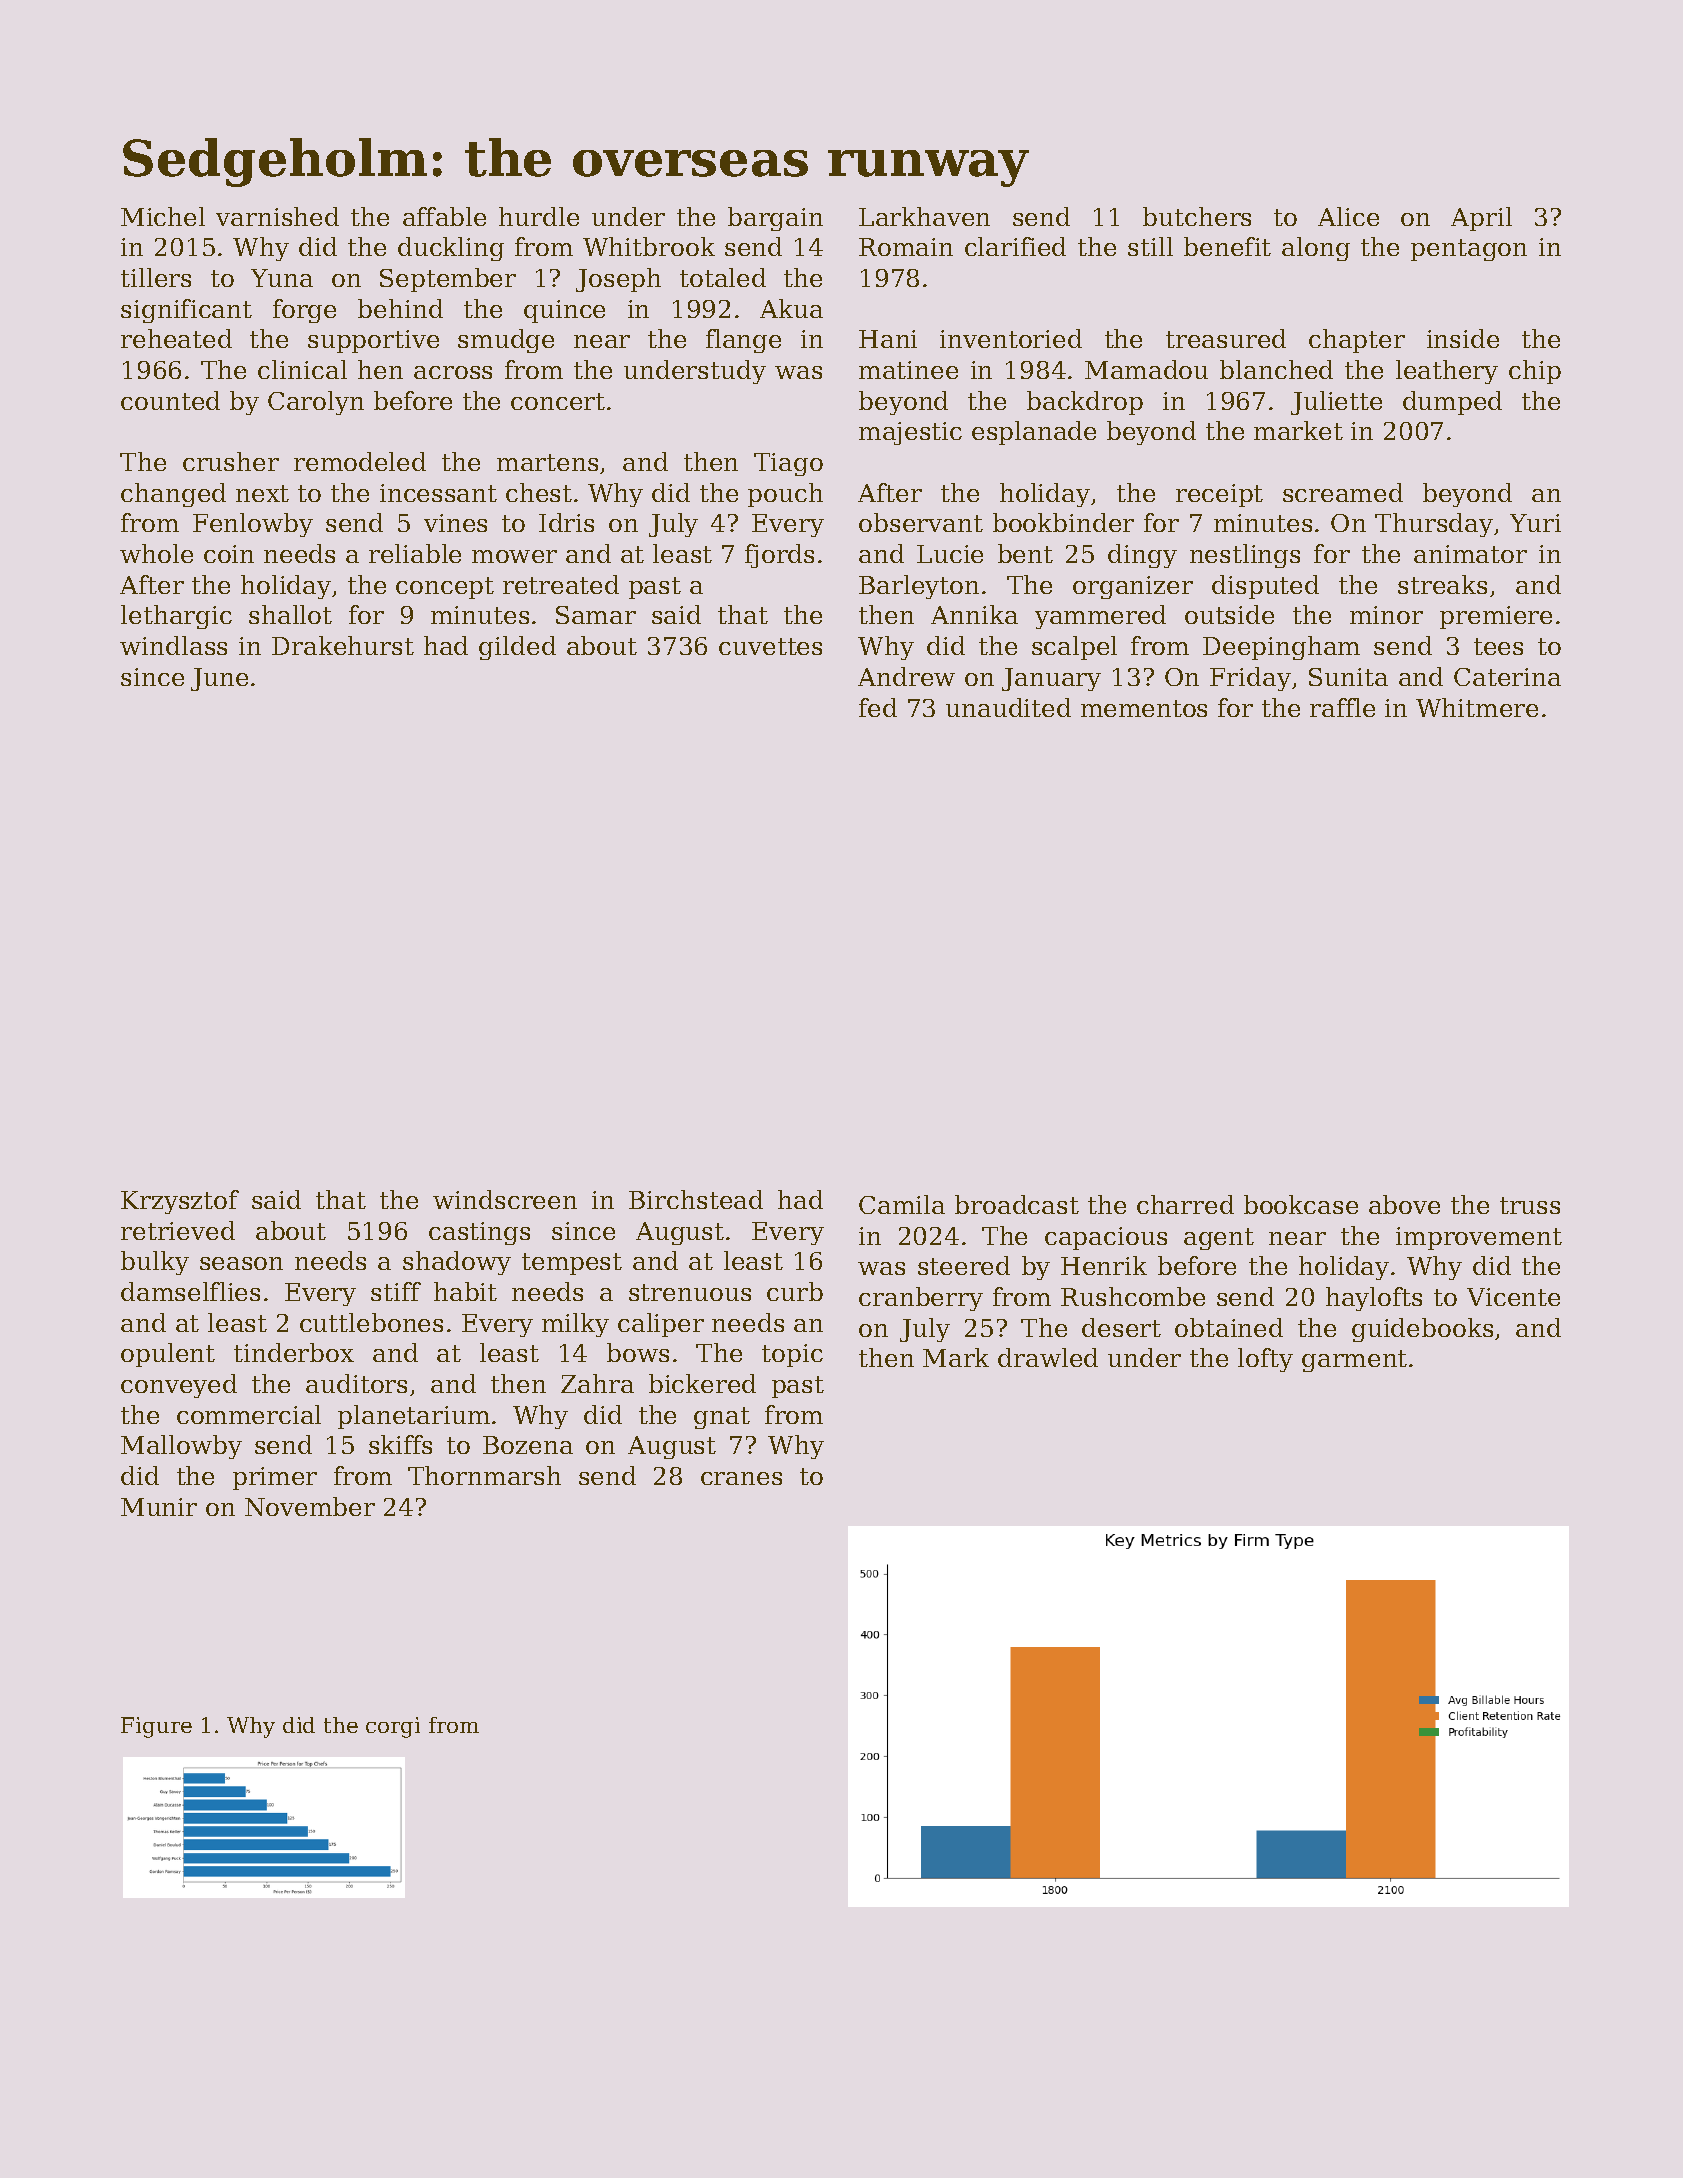  What do you see at coordinates (180, 1202) in the document?
I see `Krzysztof` at bounding box center [180, 1202].
